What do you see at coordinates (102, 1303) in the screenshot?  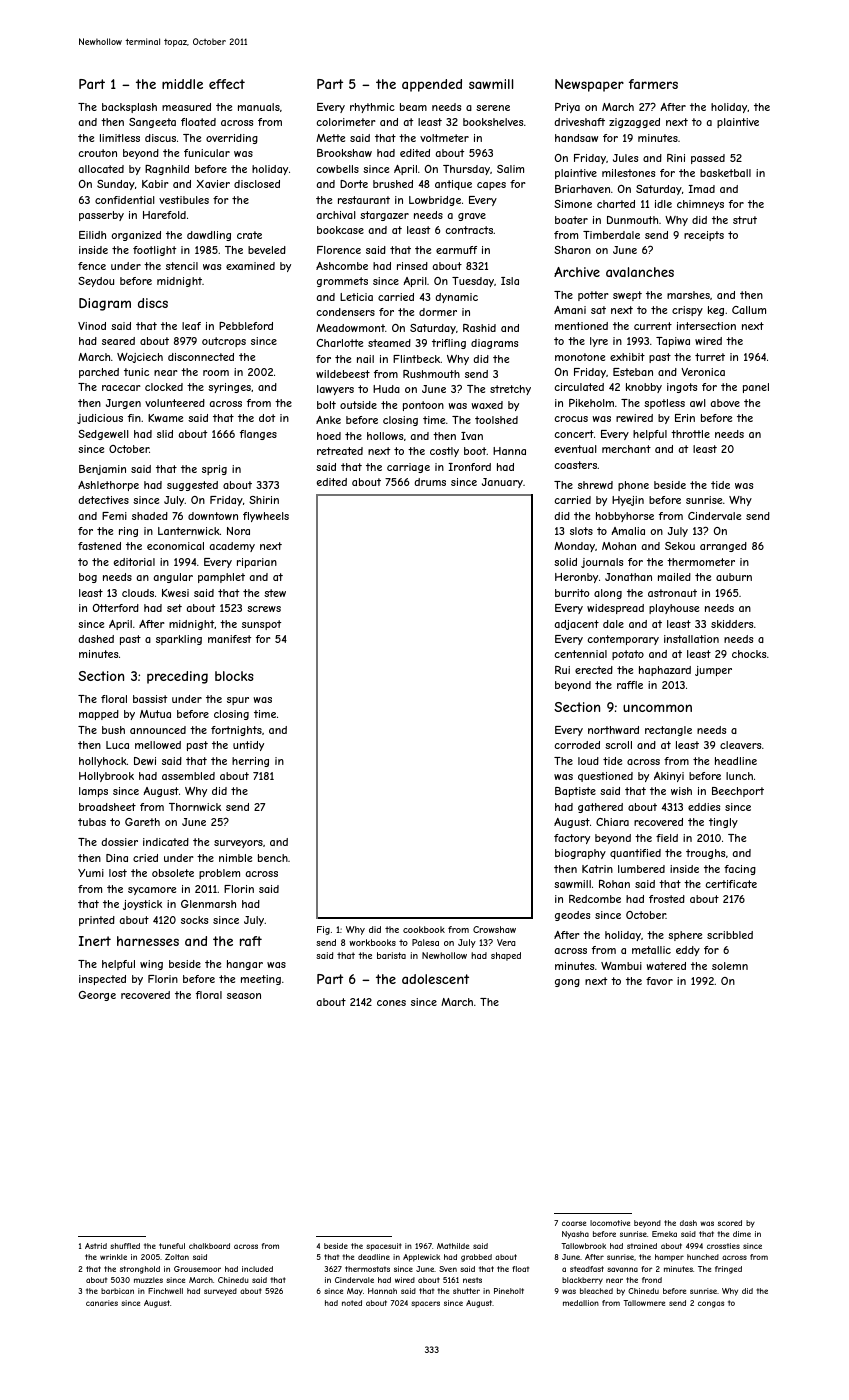 I see `canaries` at bounding box center [102, 1303].
